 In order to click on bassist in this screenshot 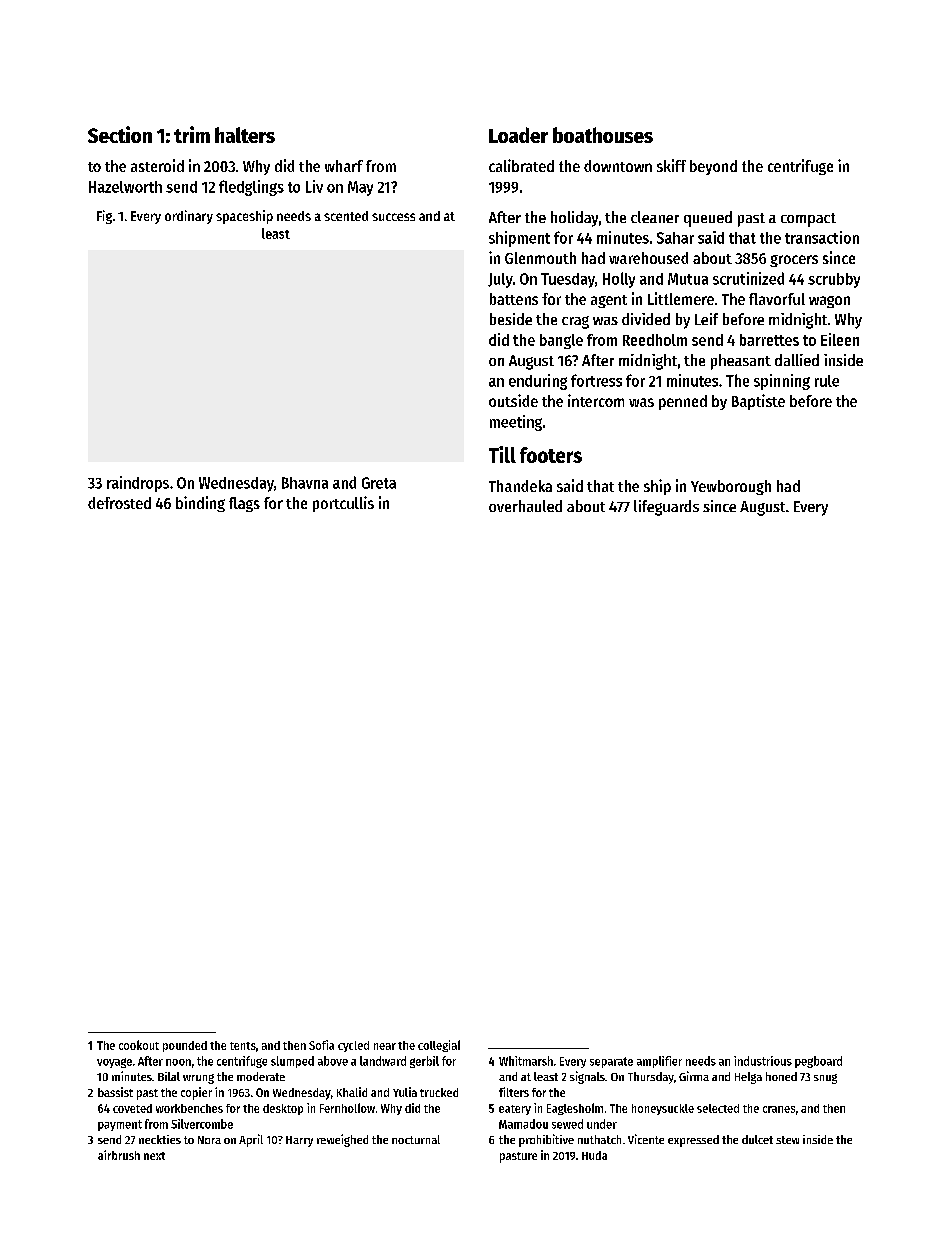, I will do `click(115, 1092)`.
